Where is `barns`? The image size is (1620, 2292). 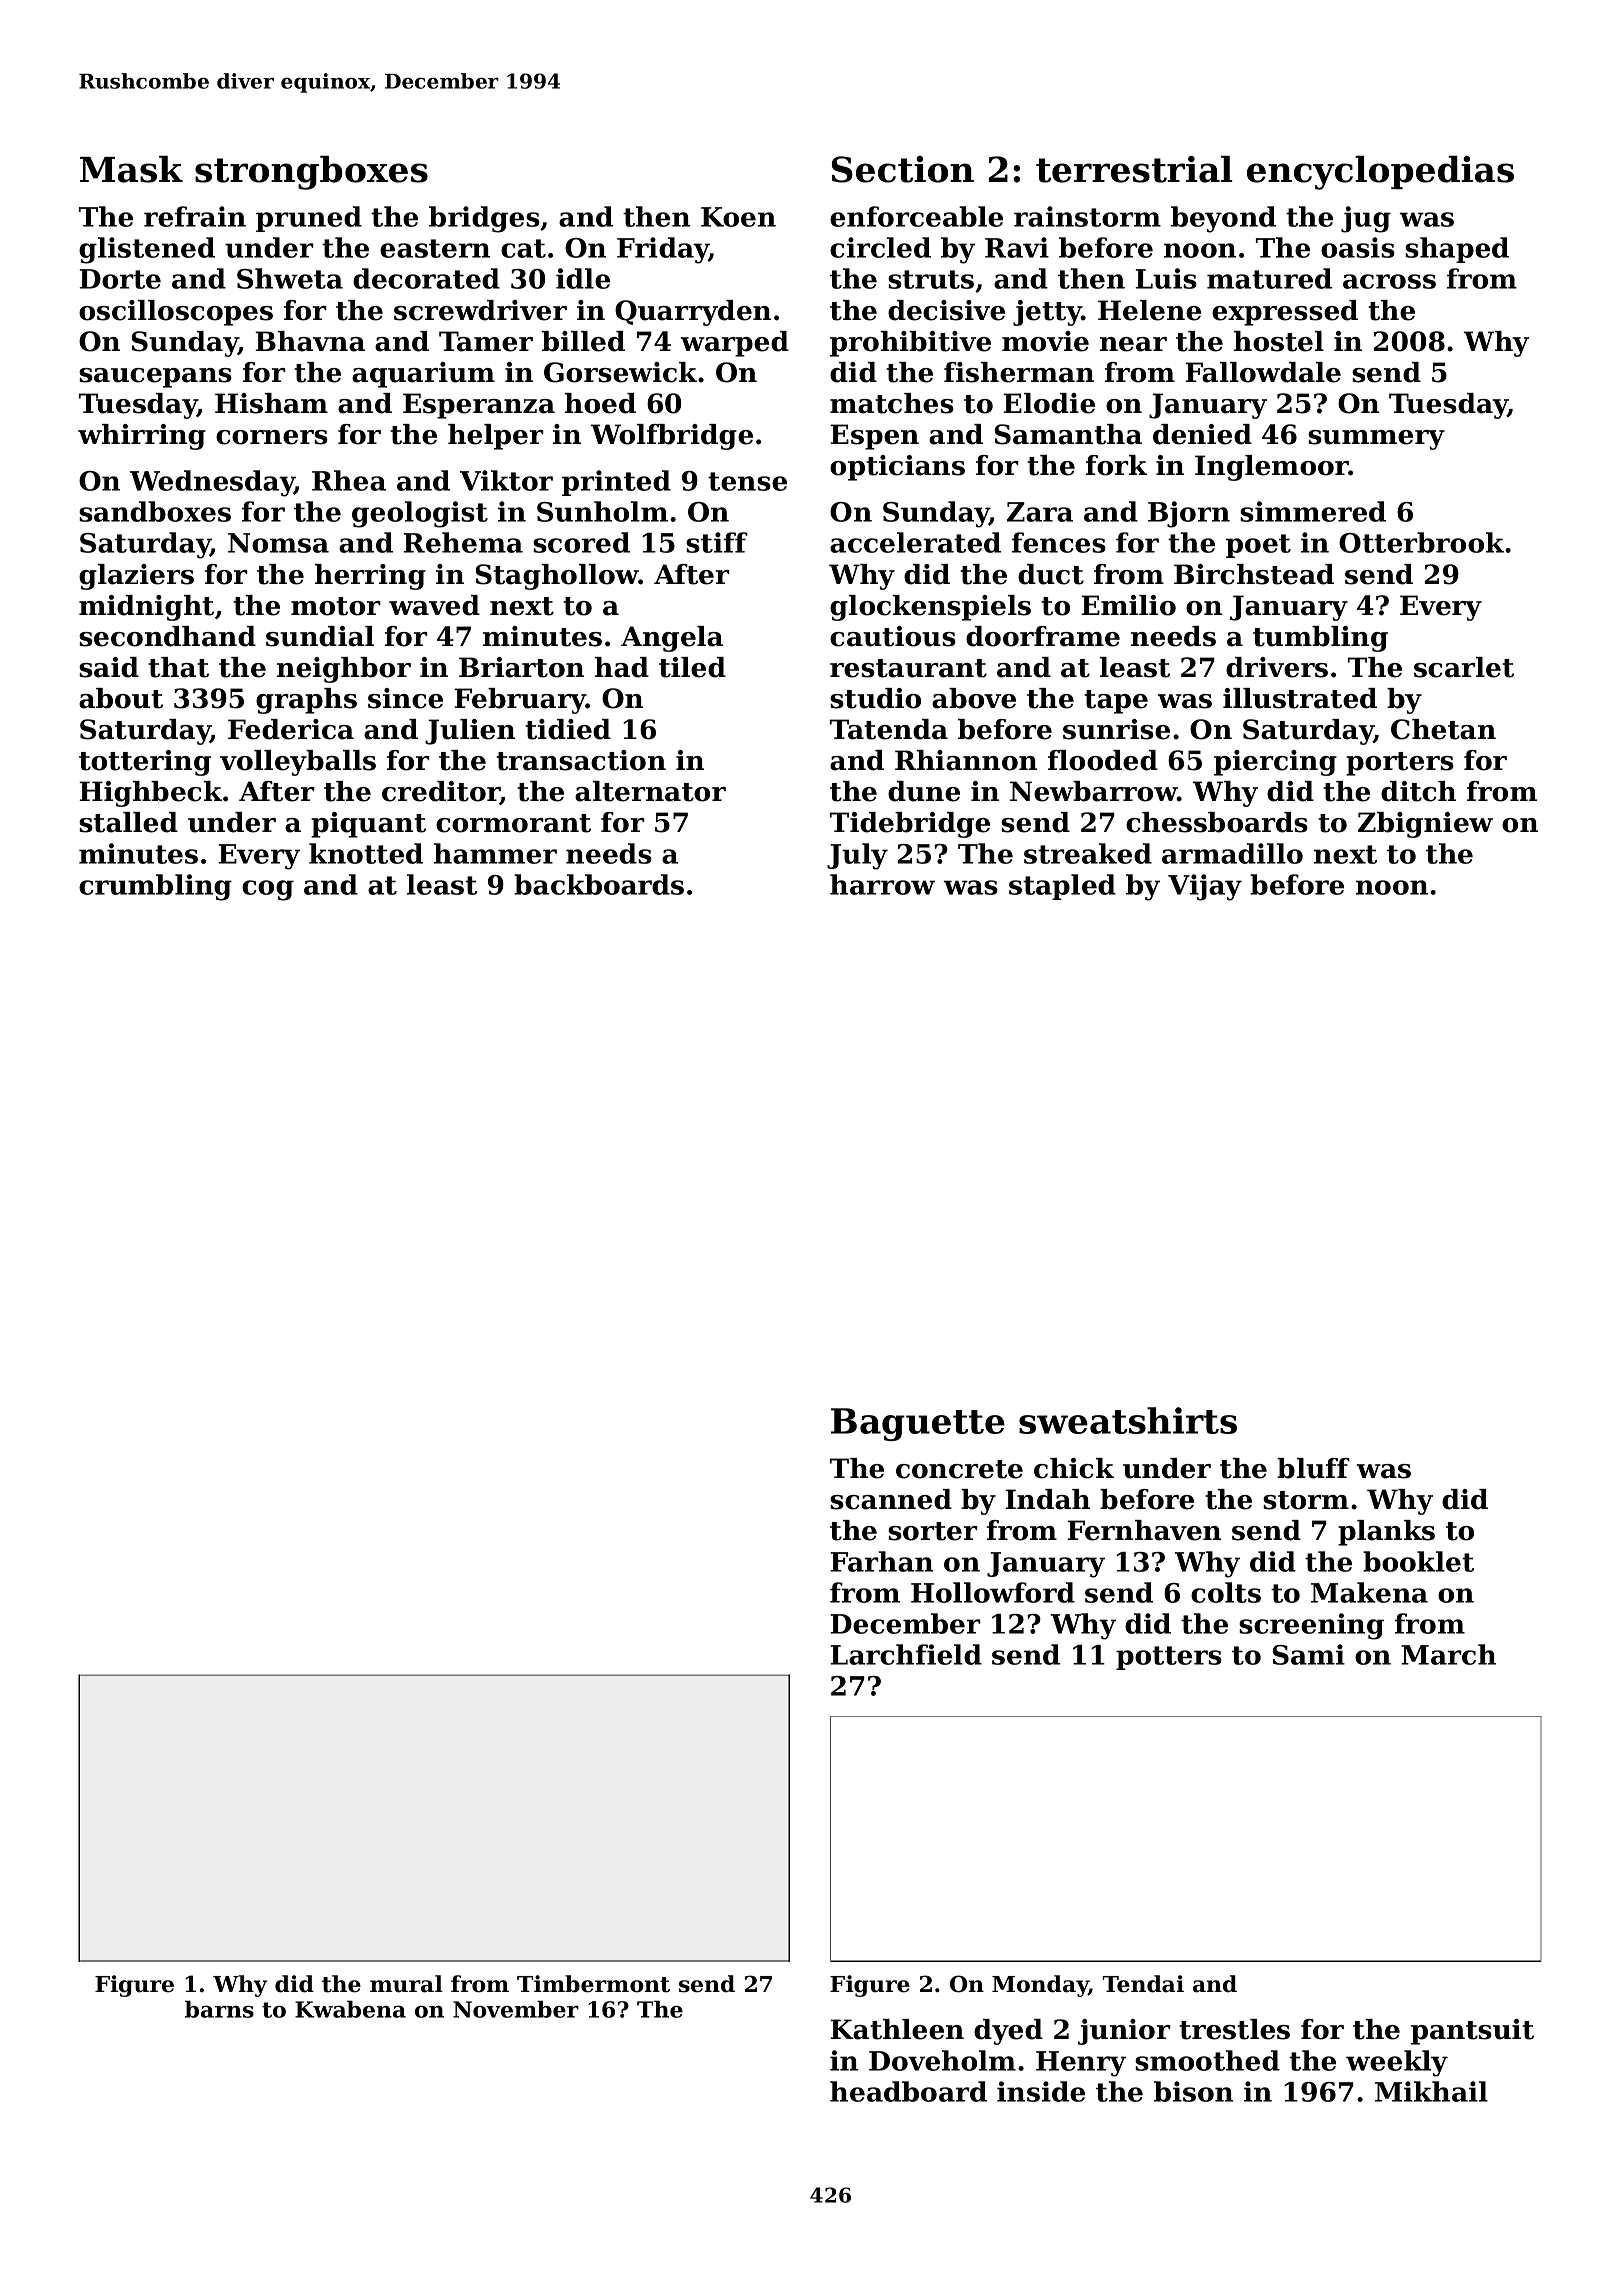 barns is located at coordinates (219, 2009).
